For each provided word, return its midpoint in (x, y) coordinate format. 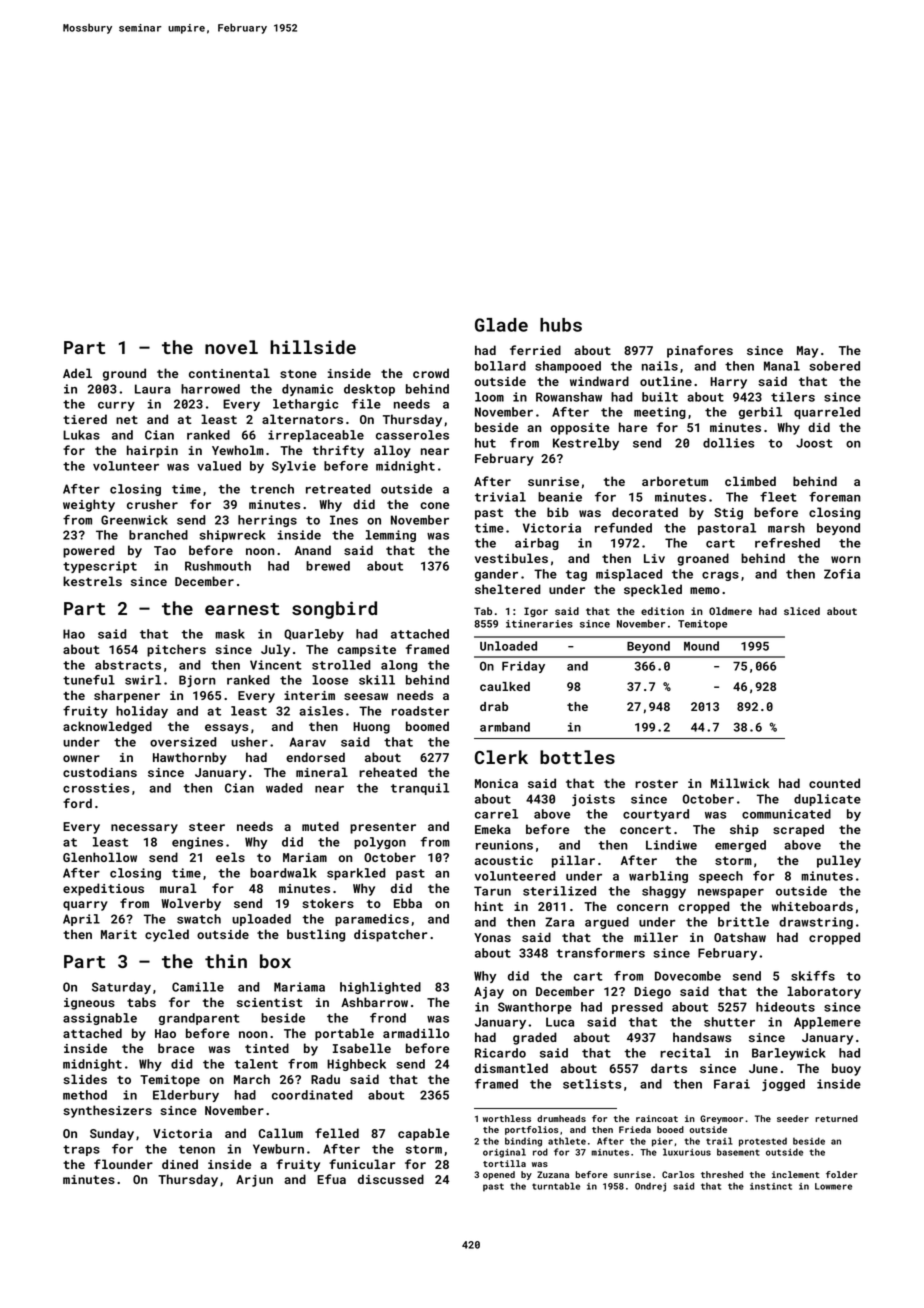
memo (705, 590)
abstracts (128, 665)
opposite (580, 429)
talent (256, 1064)
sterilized (559, 891)
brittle (743, 922)
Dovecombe (688, 976)
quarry (85, 906)
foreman (835, 497)
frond (388, 1018)
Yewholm (238, 450)
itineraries (539, 624)
